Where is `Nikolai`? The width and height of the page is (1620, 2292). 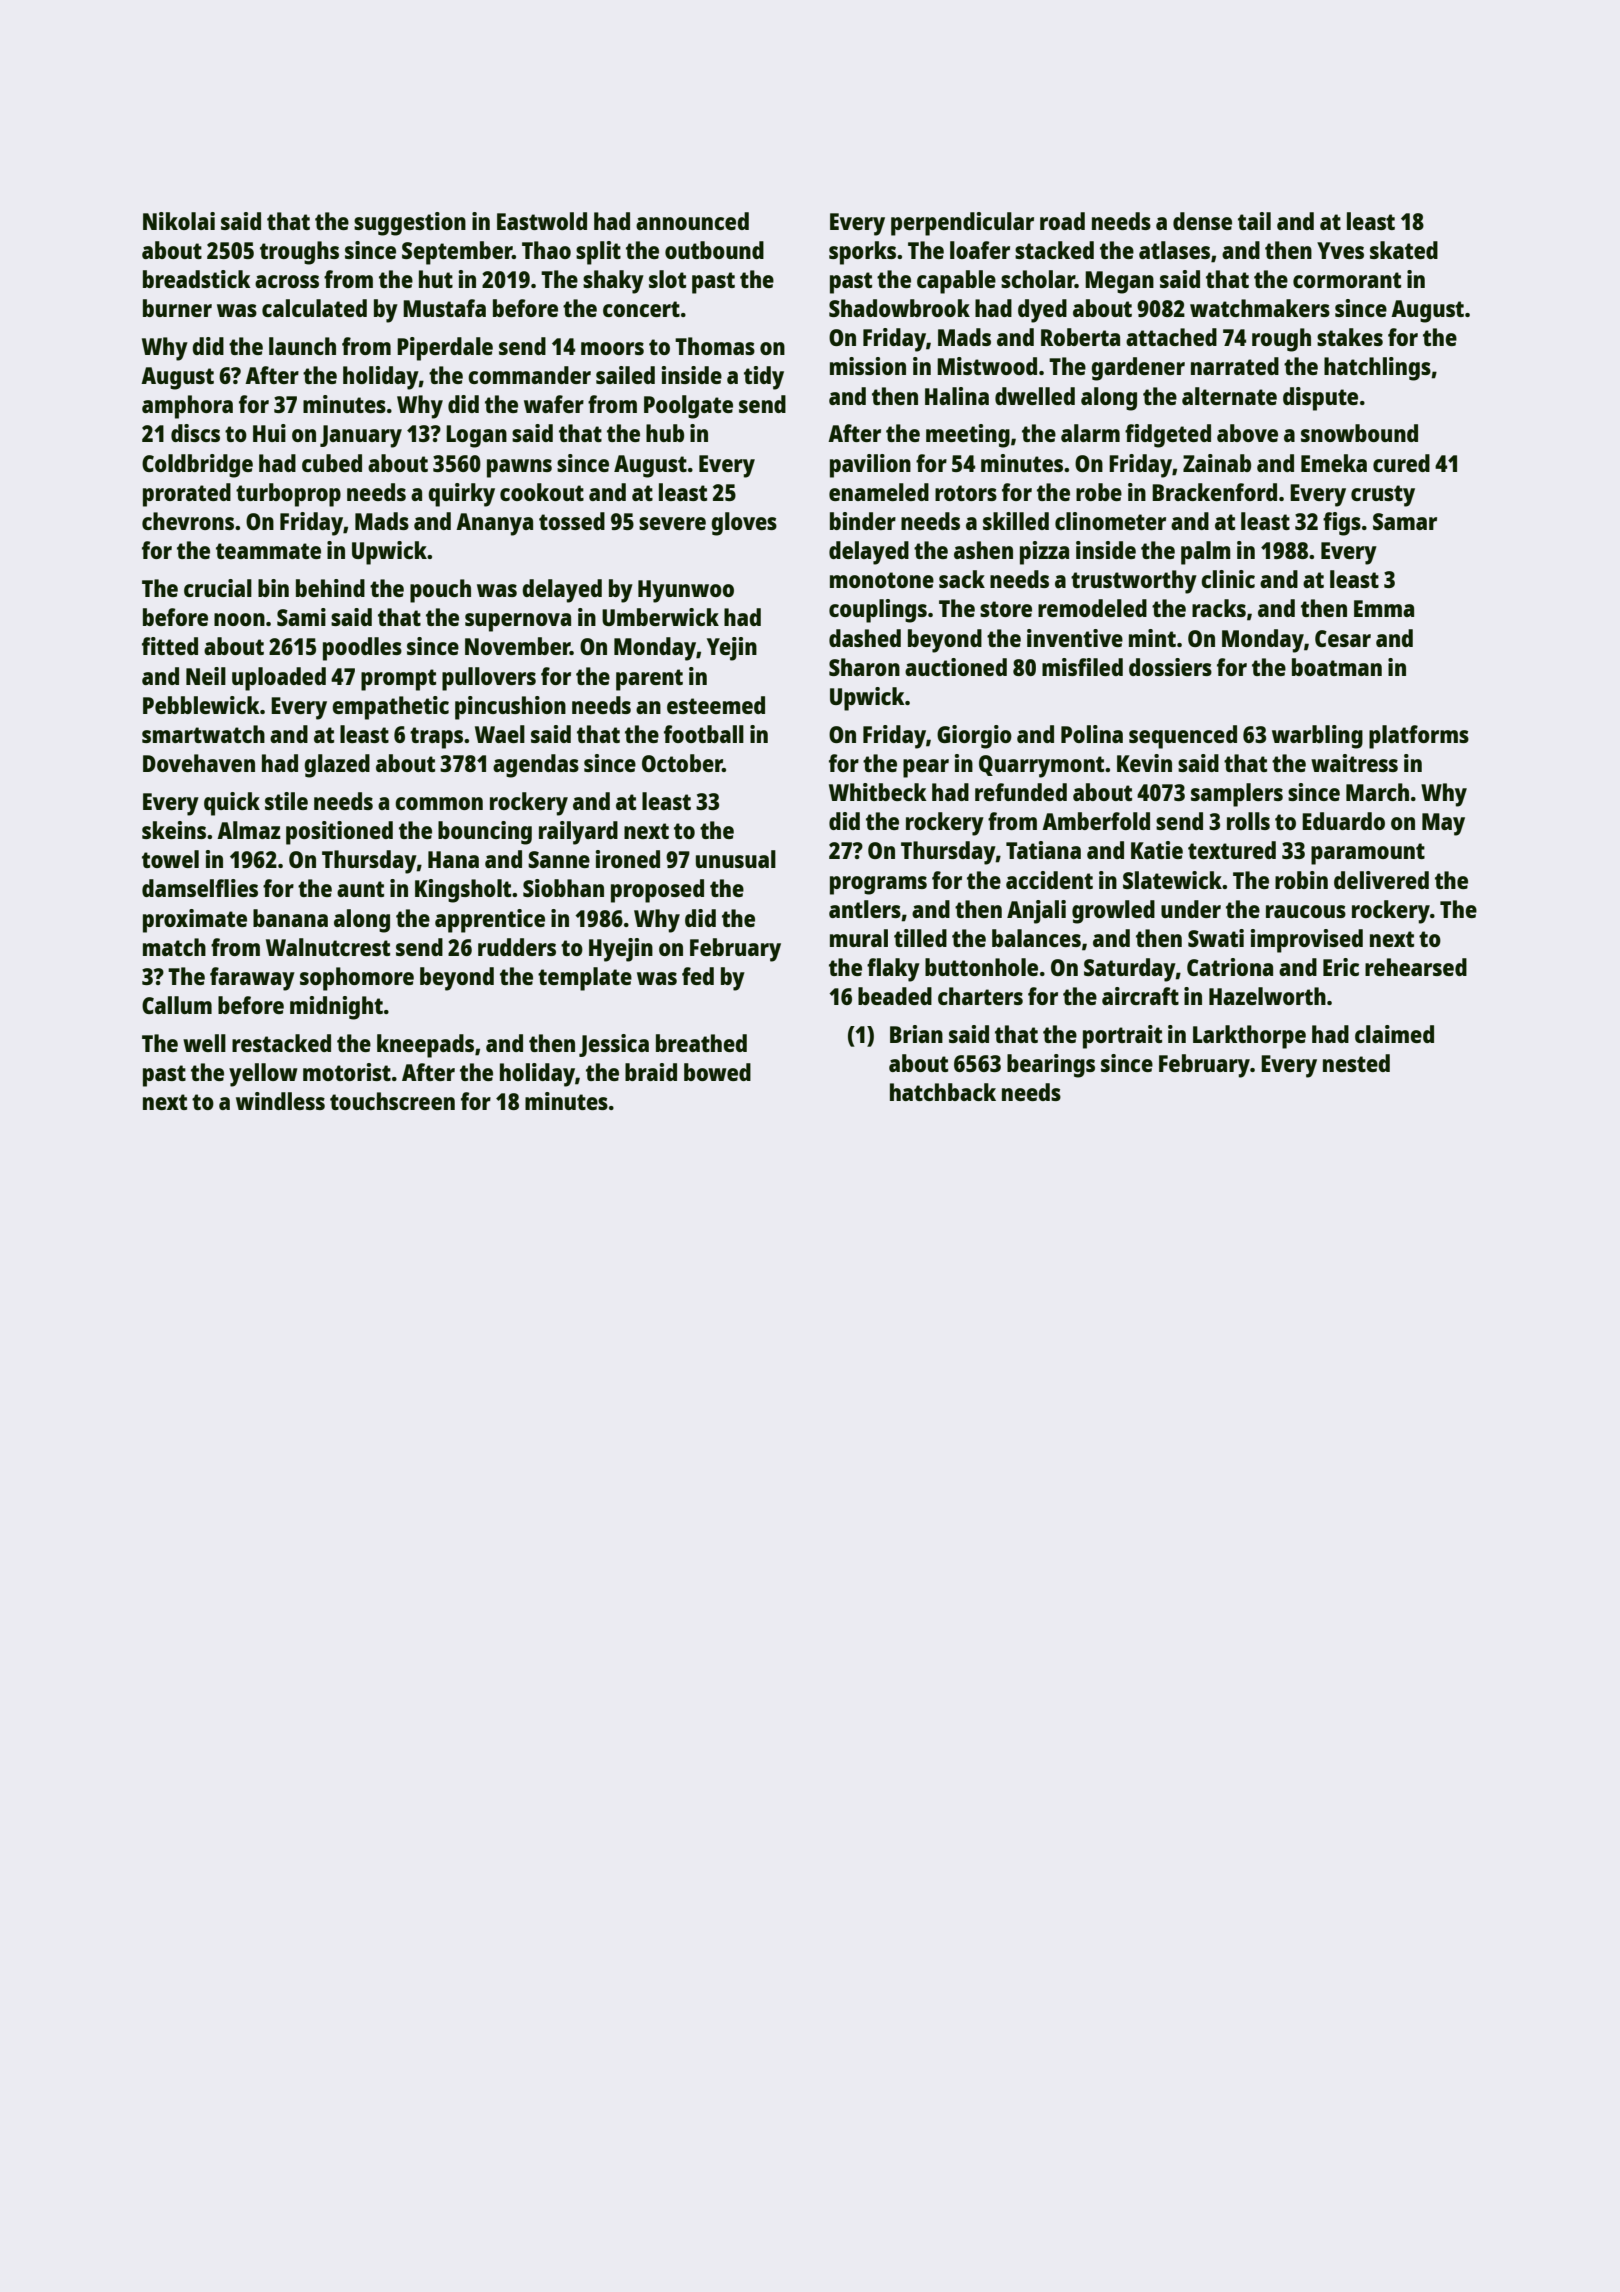 Nikolai is located at coordinates (179, 221).
